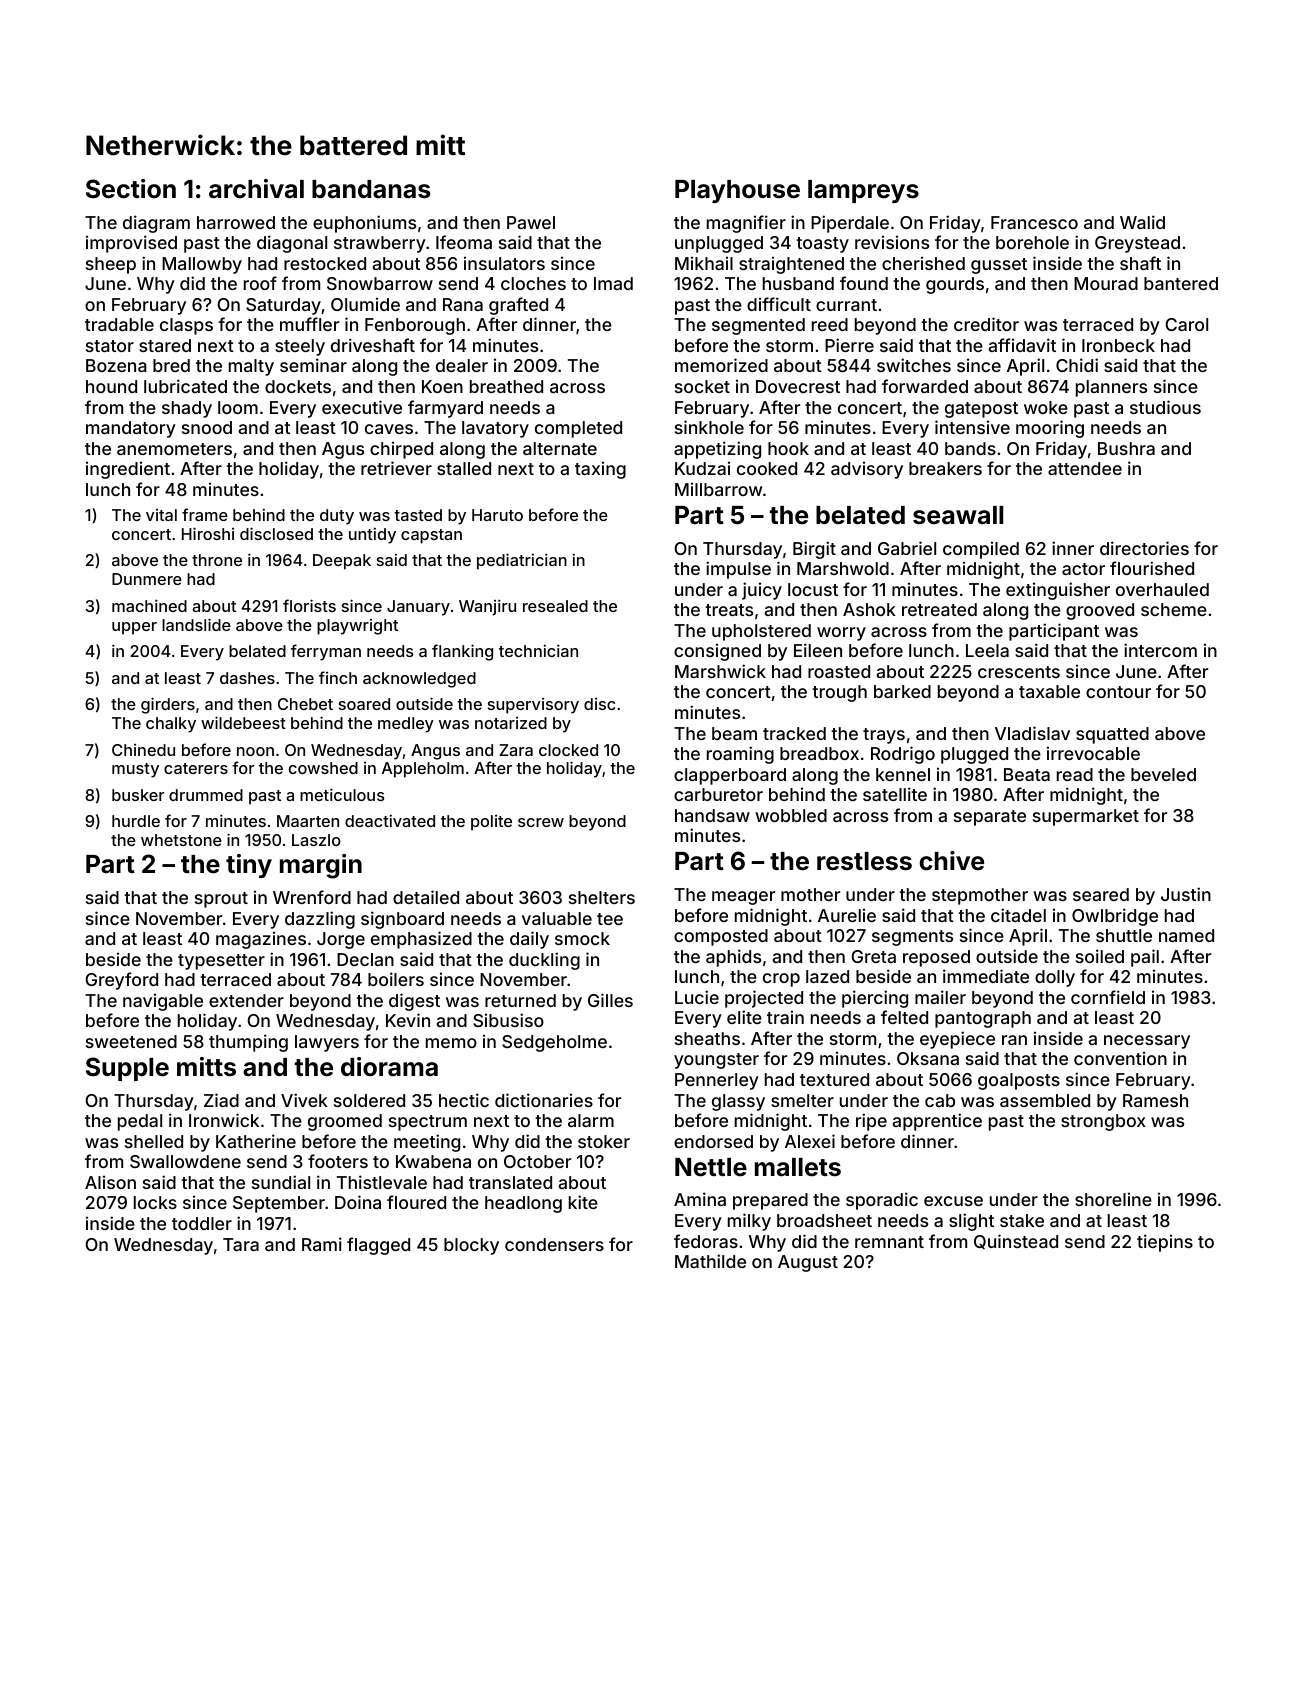  Describe the element at coordinates (1165, 1243) in the screenshot. I see `tiepins` at that location.
